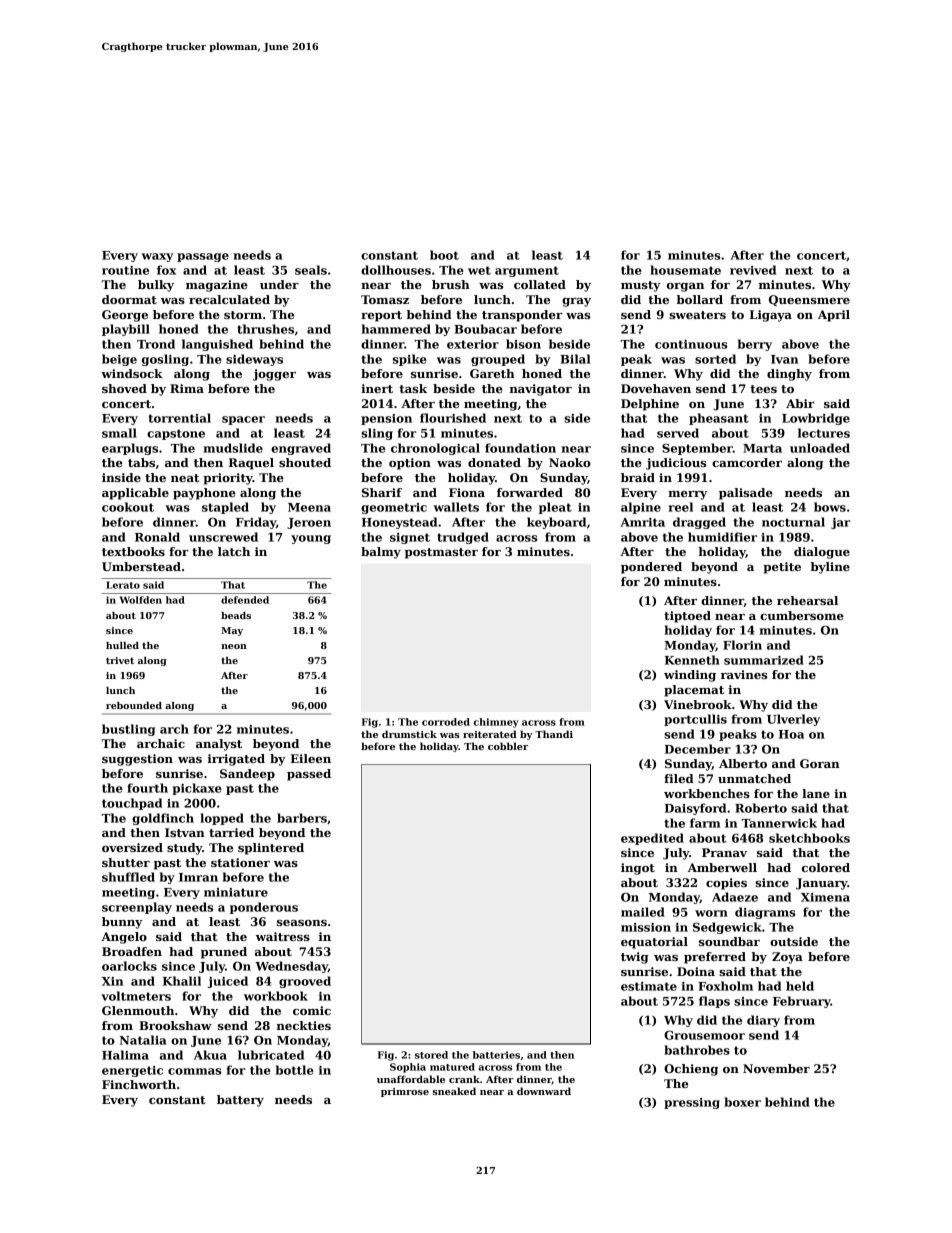 The width and height of the document is (952, 1233). What do you see at coordinates (157, 257) in the document?
I see `waxy` at bounding box center [157, 257].
